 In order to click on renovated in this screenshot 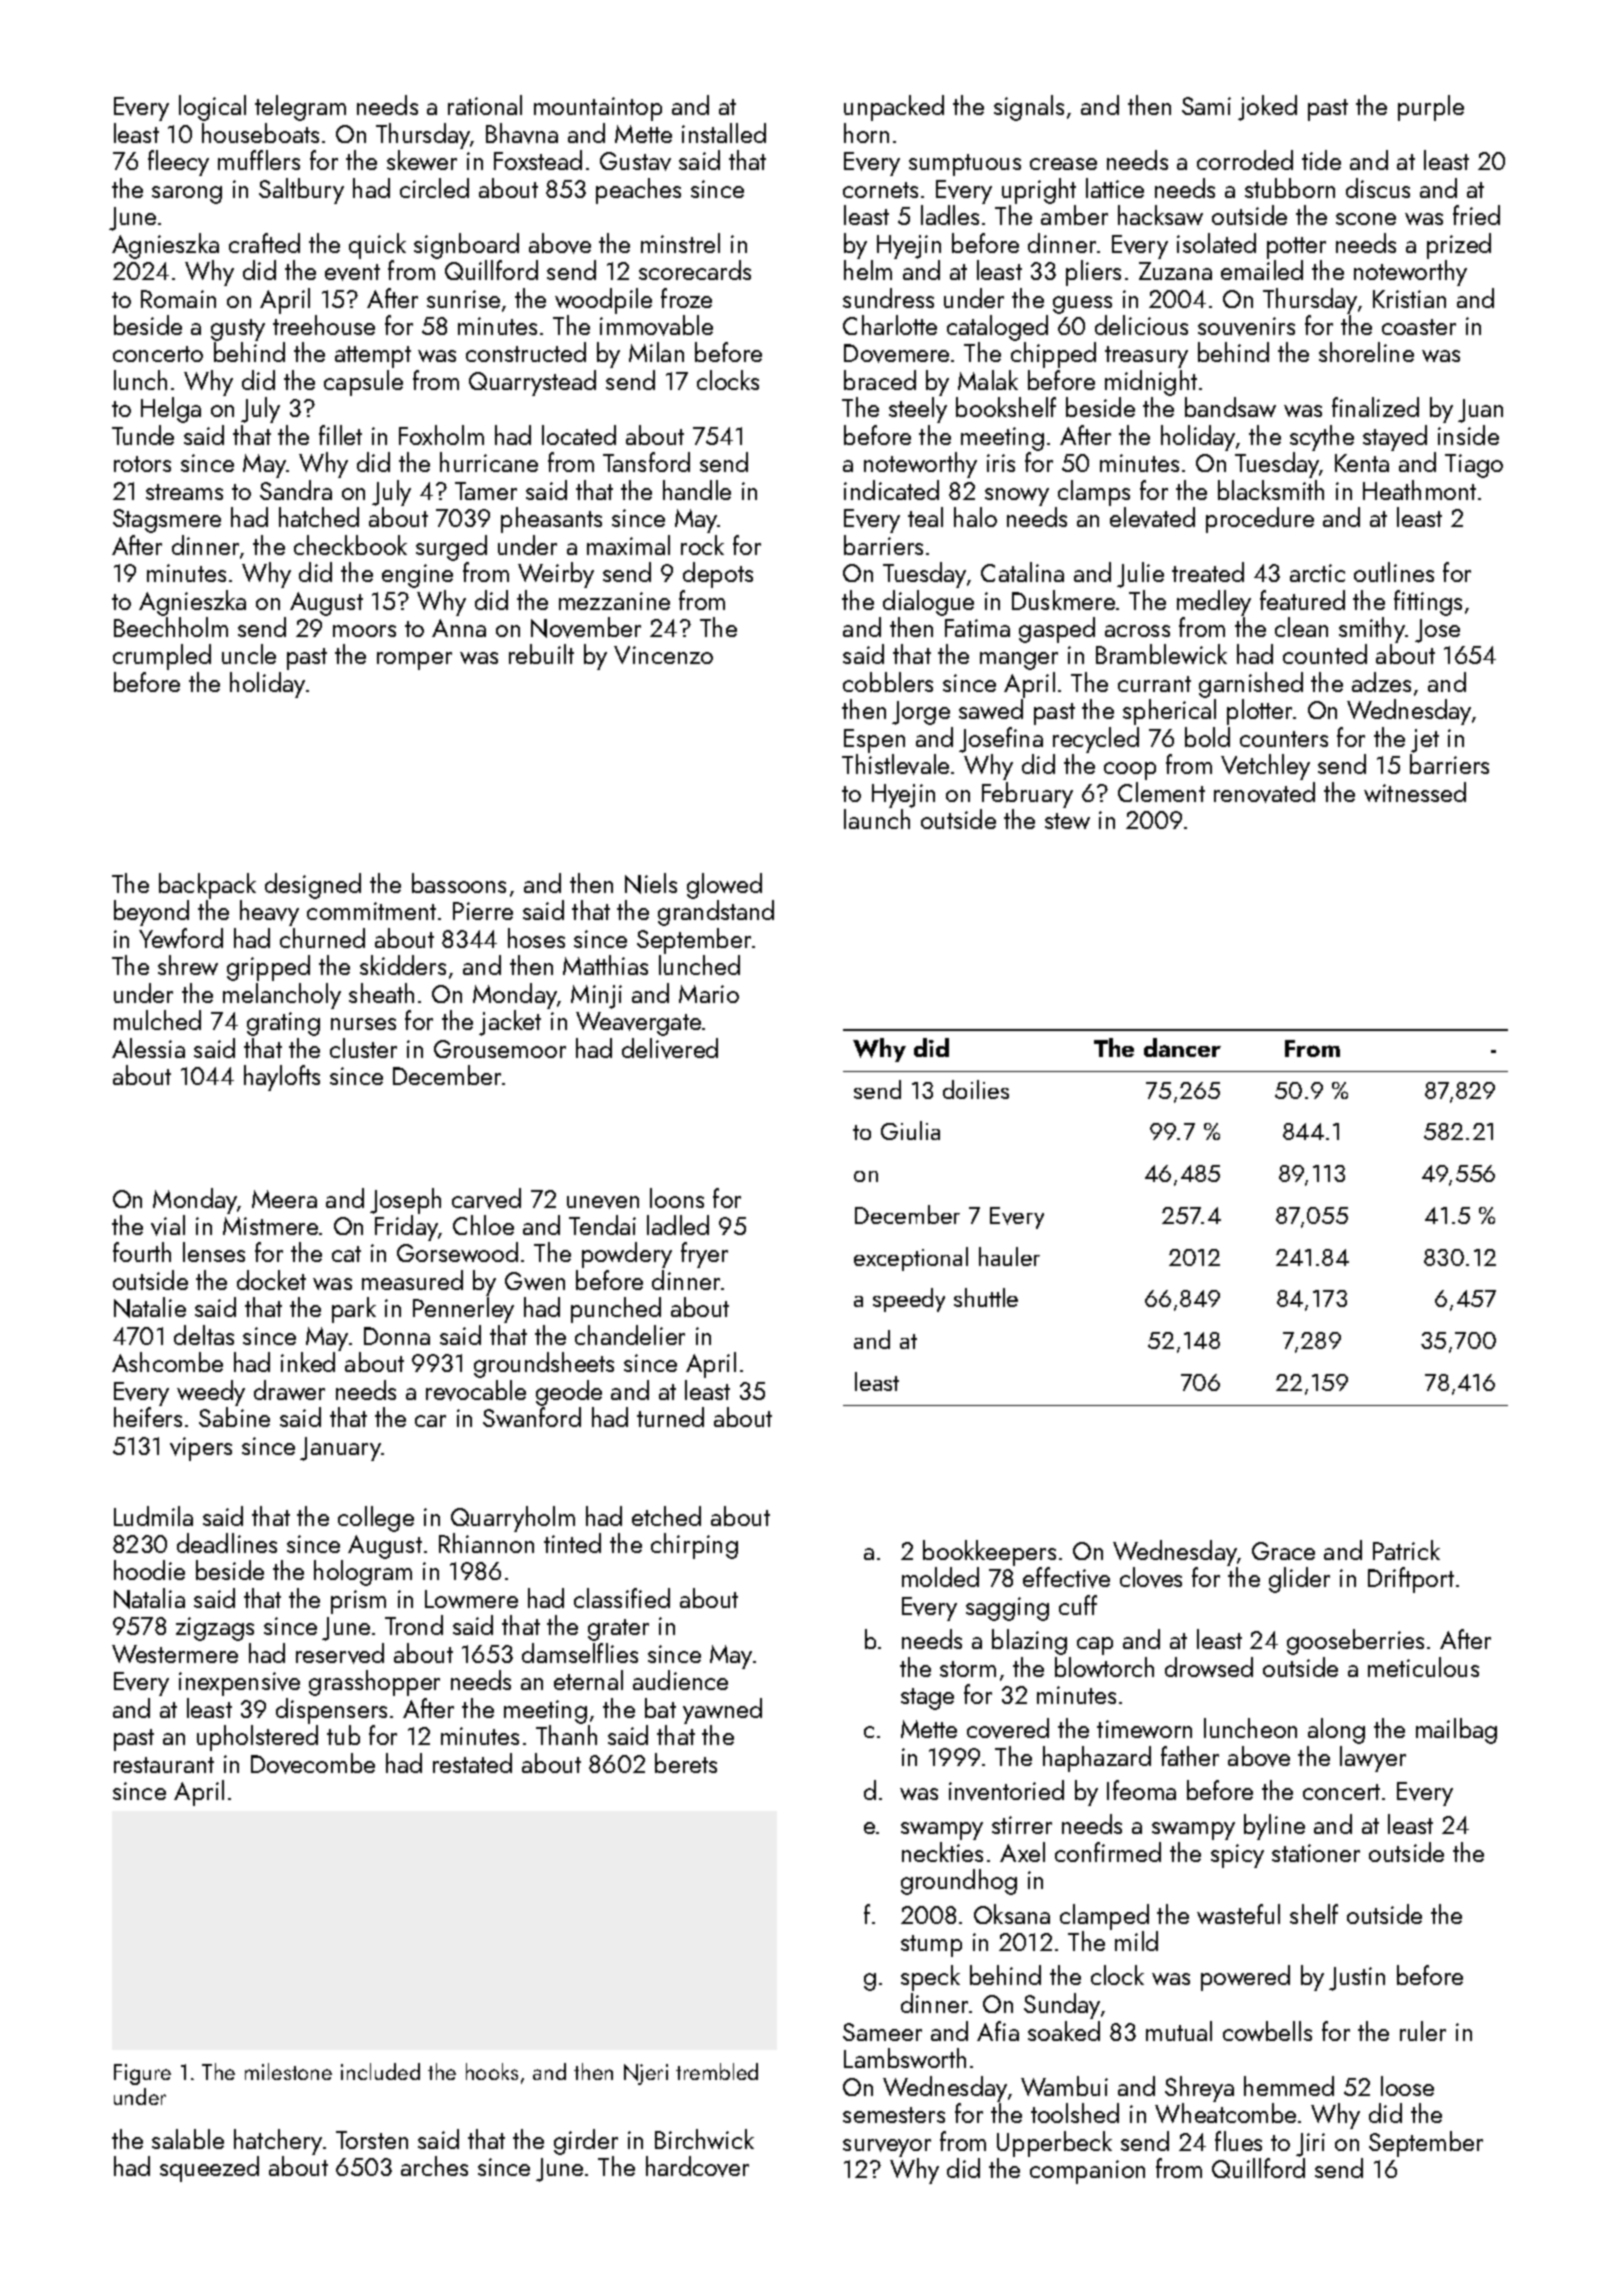, I will do `click(1264, 792)`.
